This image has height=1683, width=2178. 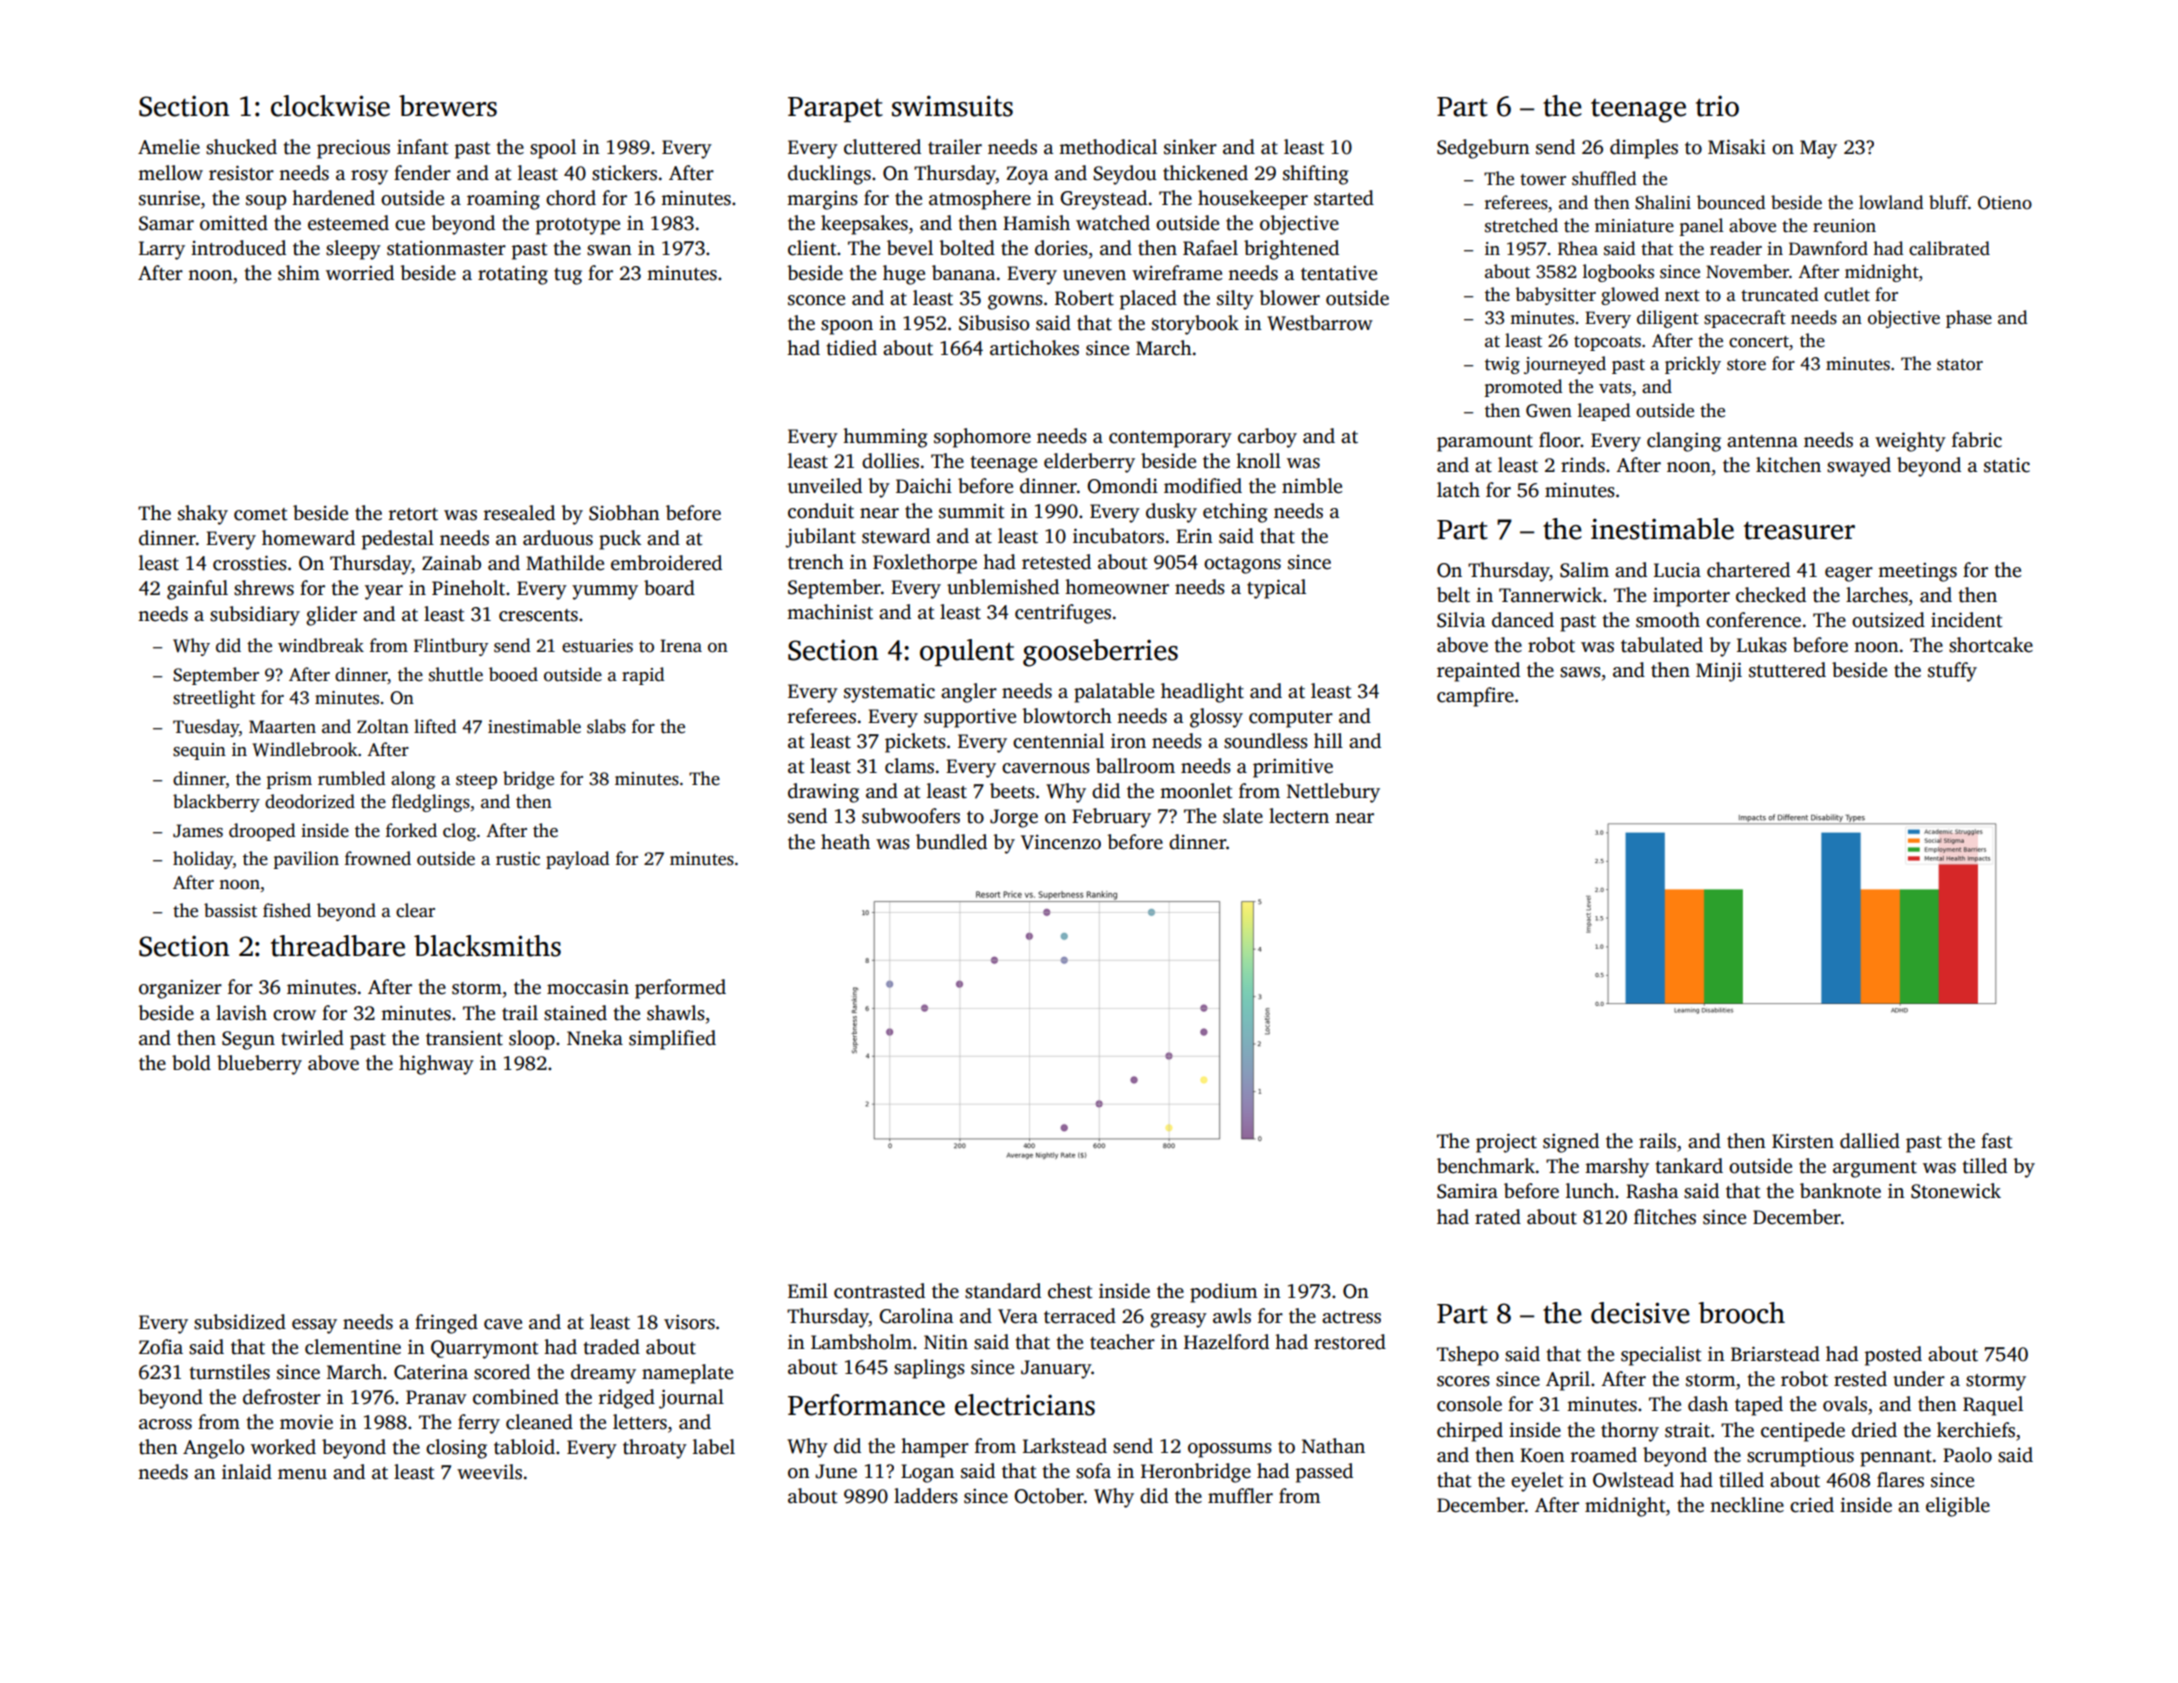 What do you see at coordinates (1291, 250) in the image?
I see `brightened` at bounding box center [1291, 250].
